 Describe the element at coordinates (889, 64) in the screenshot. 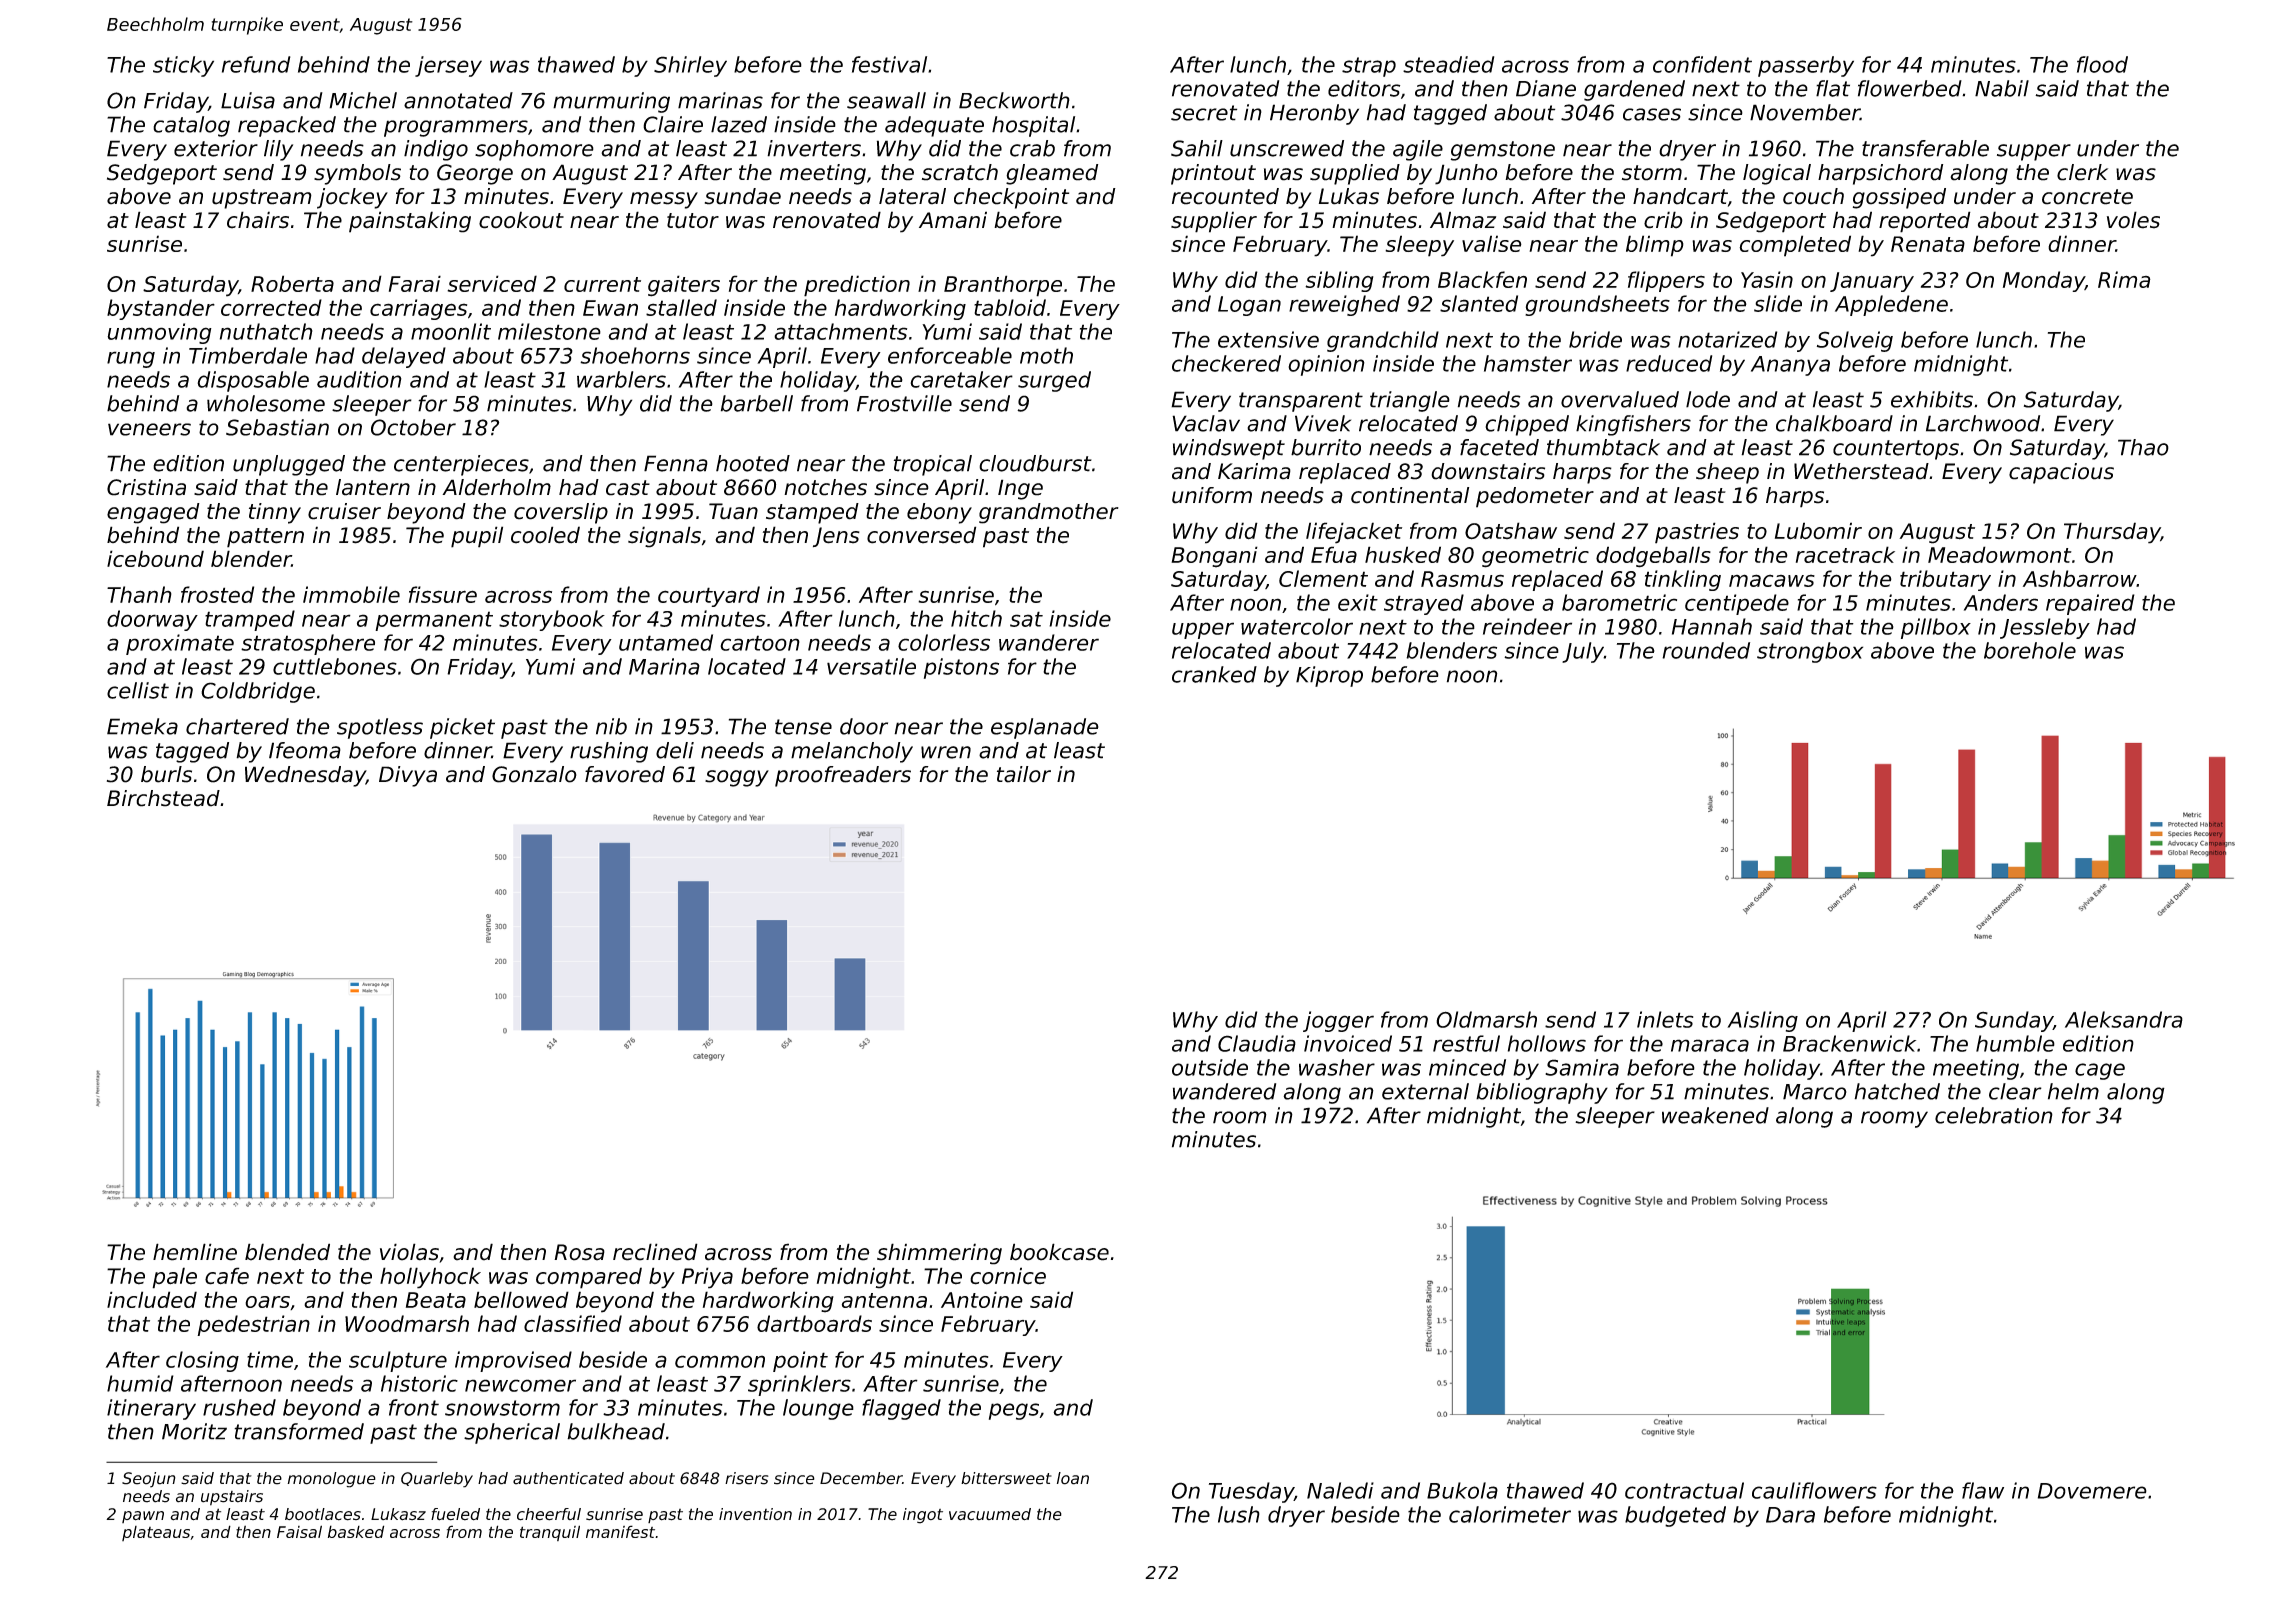

I see `festival` at that location.
